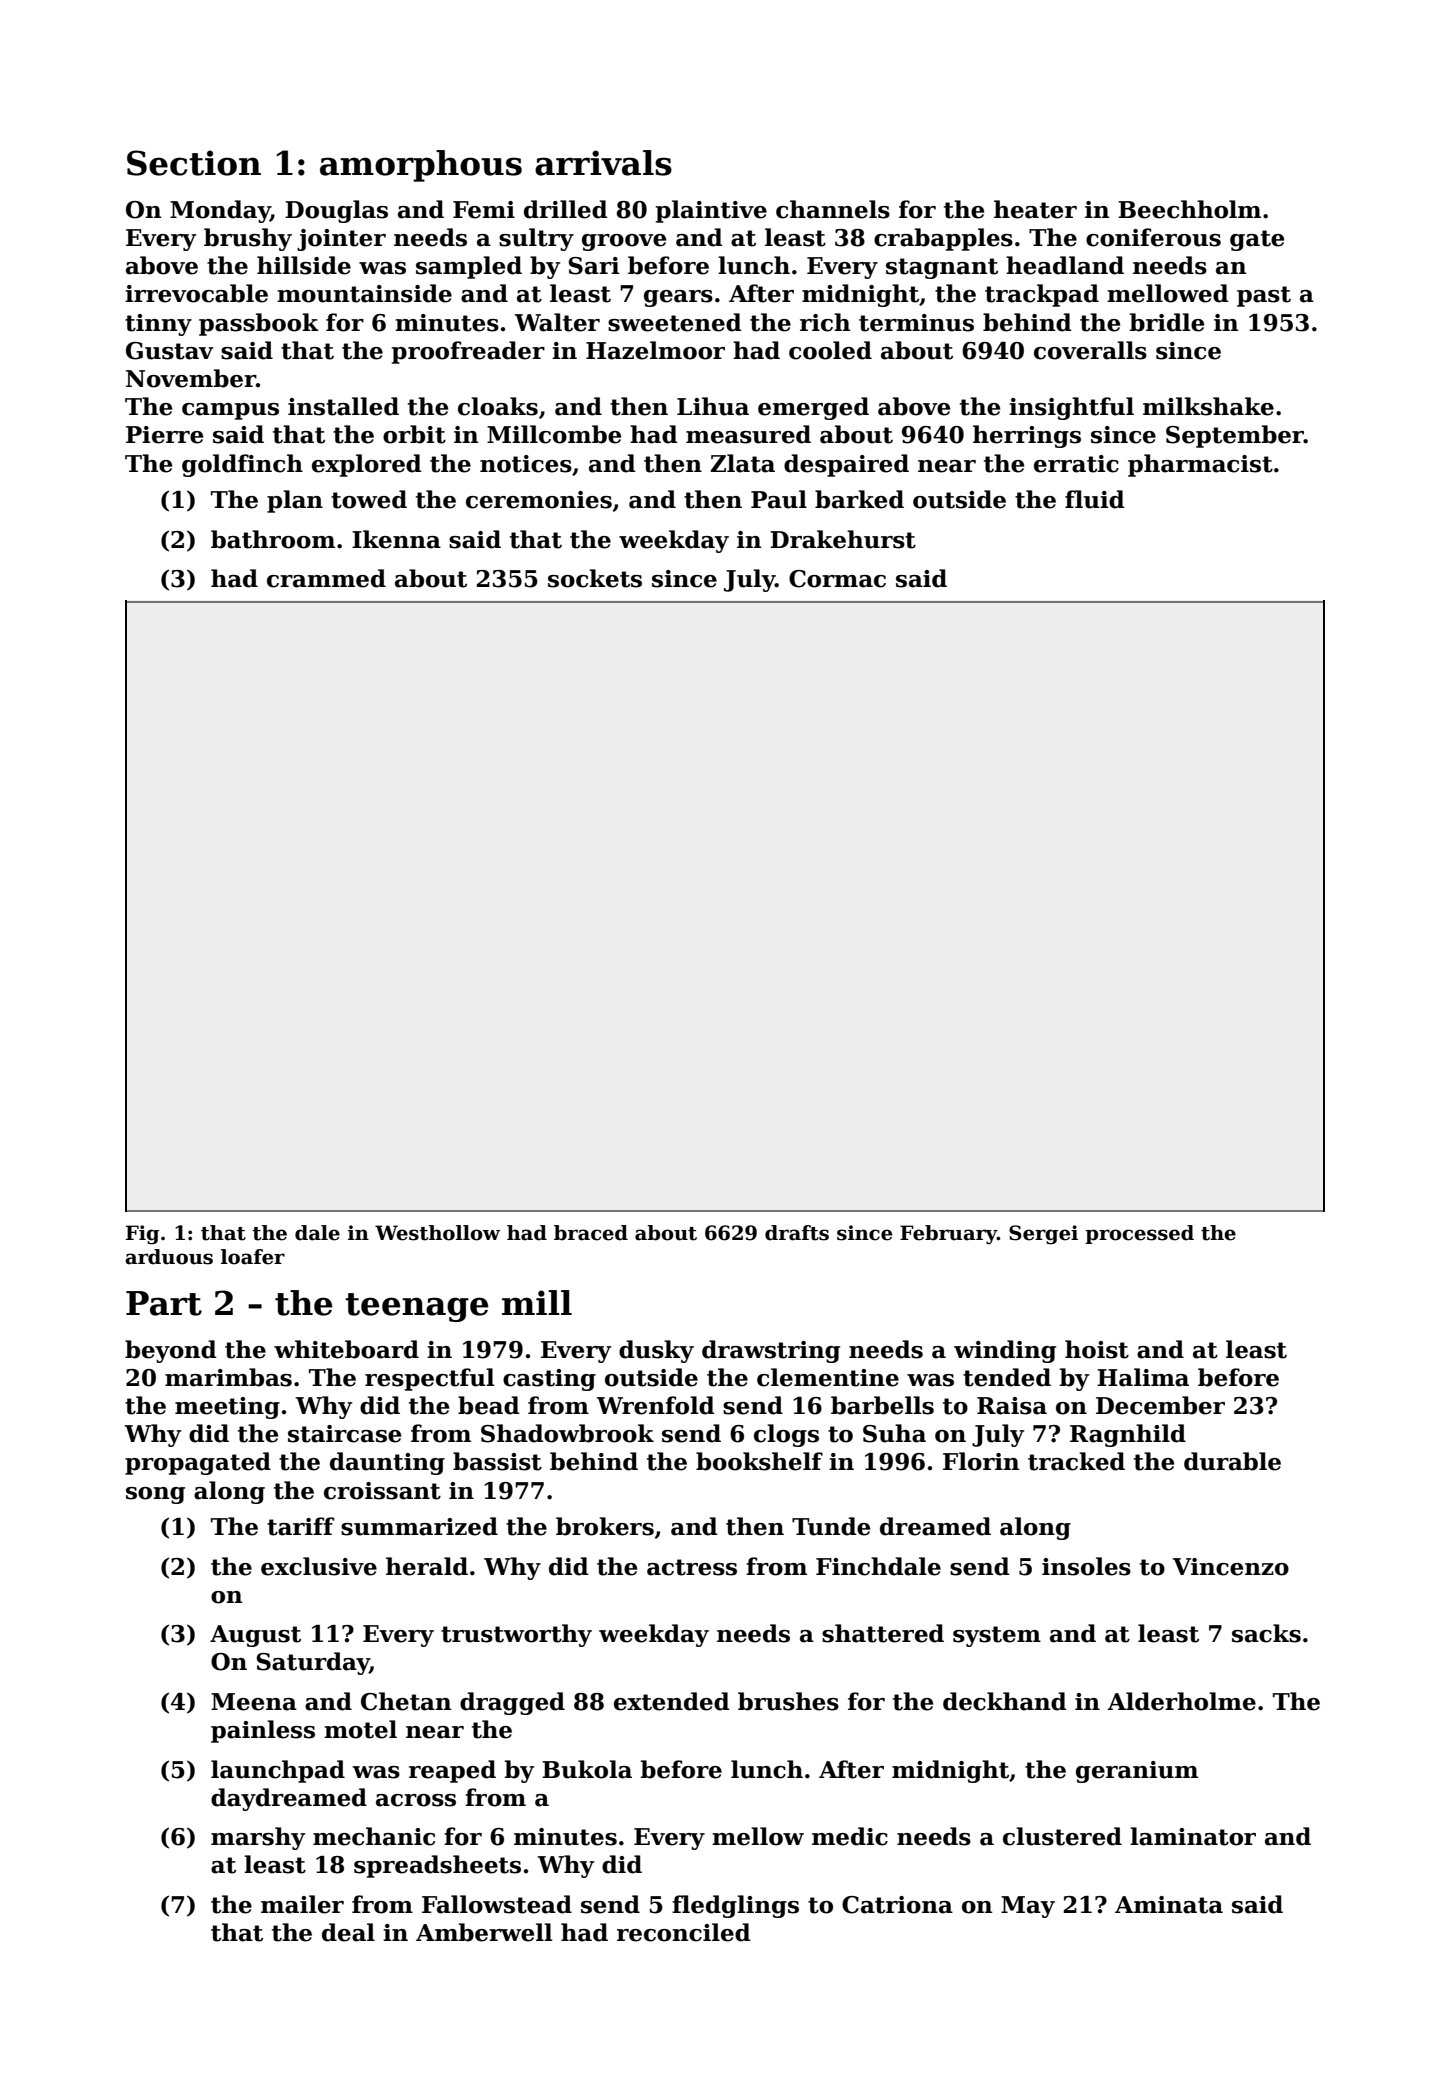  What do you see at coordinates (1208, 406) in the image?
I see `milkshake` at bounding box center [1208, 406].
